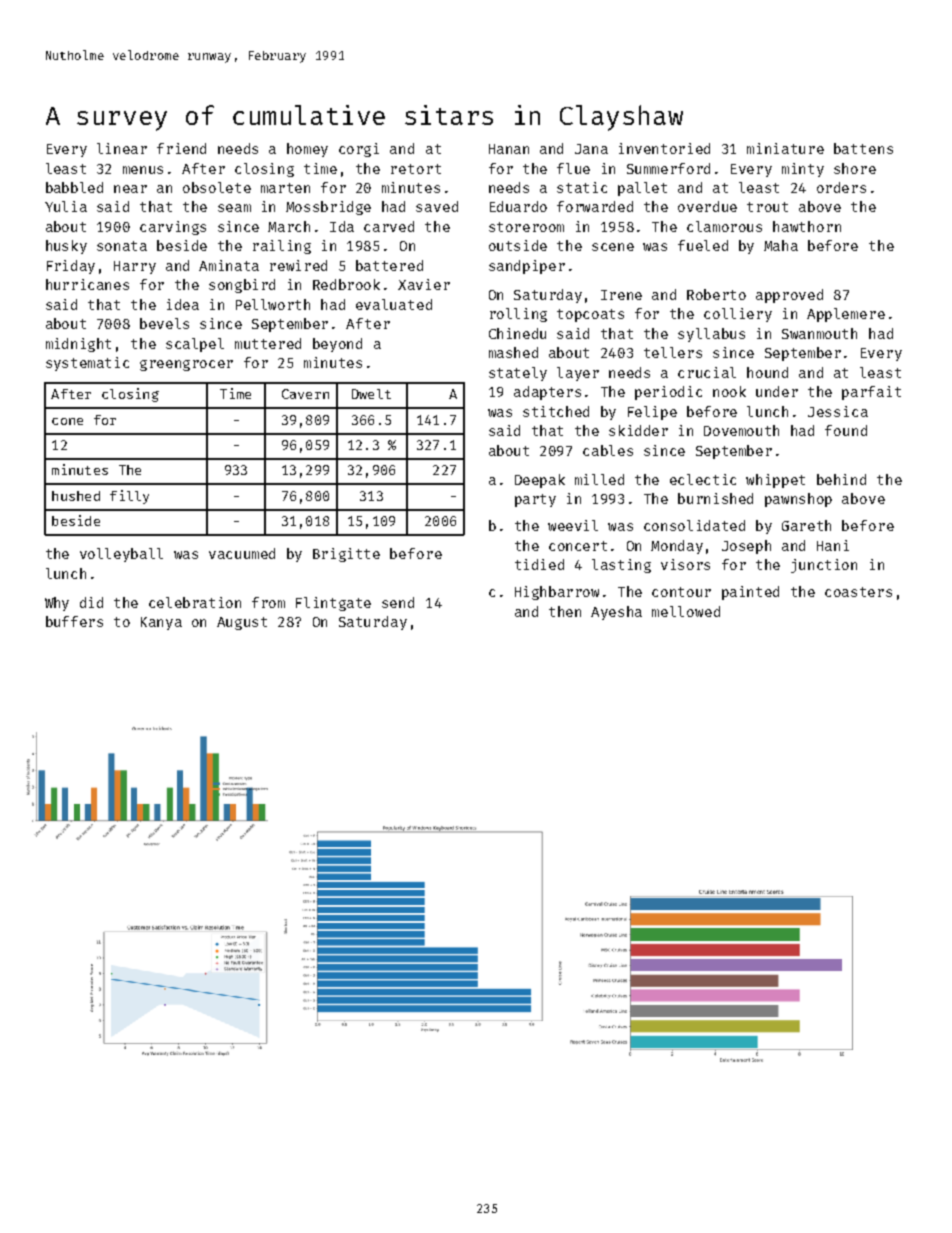 This screenshot has width=952, height=1233. I want to click on eclectic, so click(703, 479).
